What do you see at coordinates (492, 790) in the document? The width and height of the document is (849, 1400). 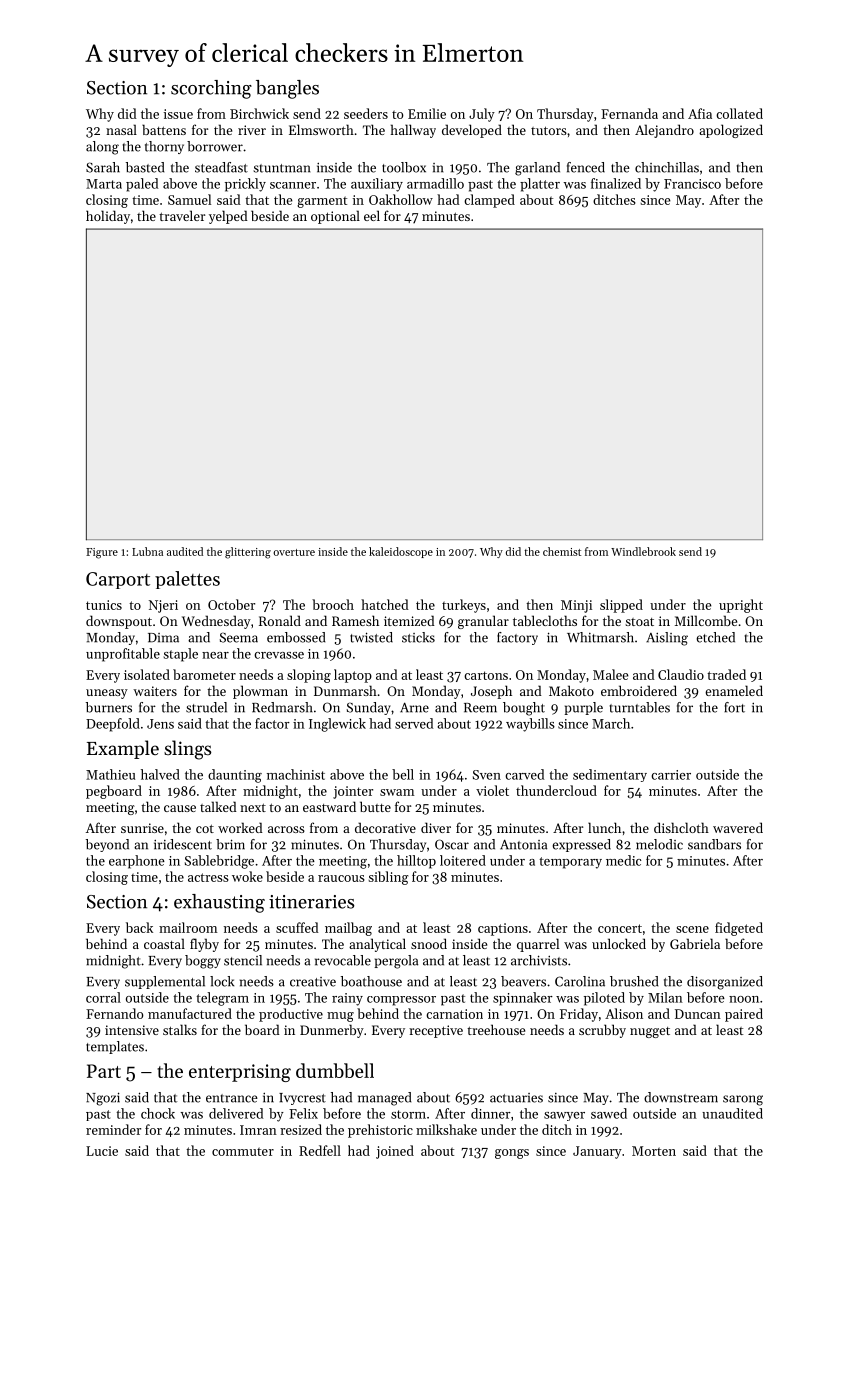 I see `violet` at bounding box center [492, 790].
